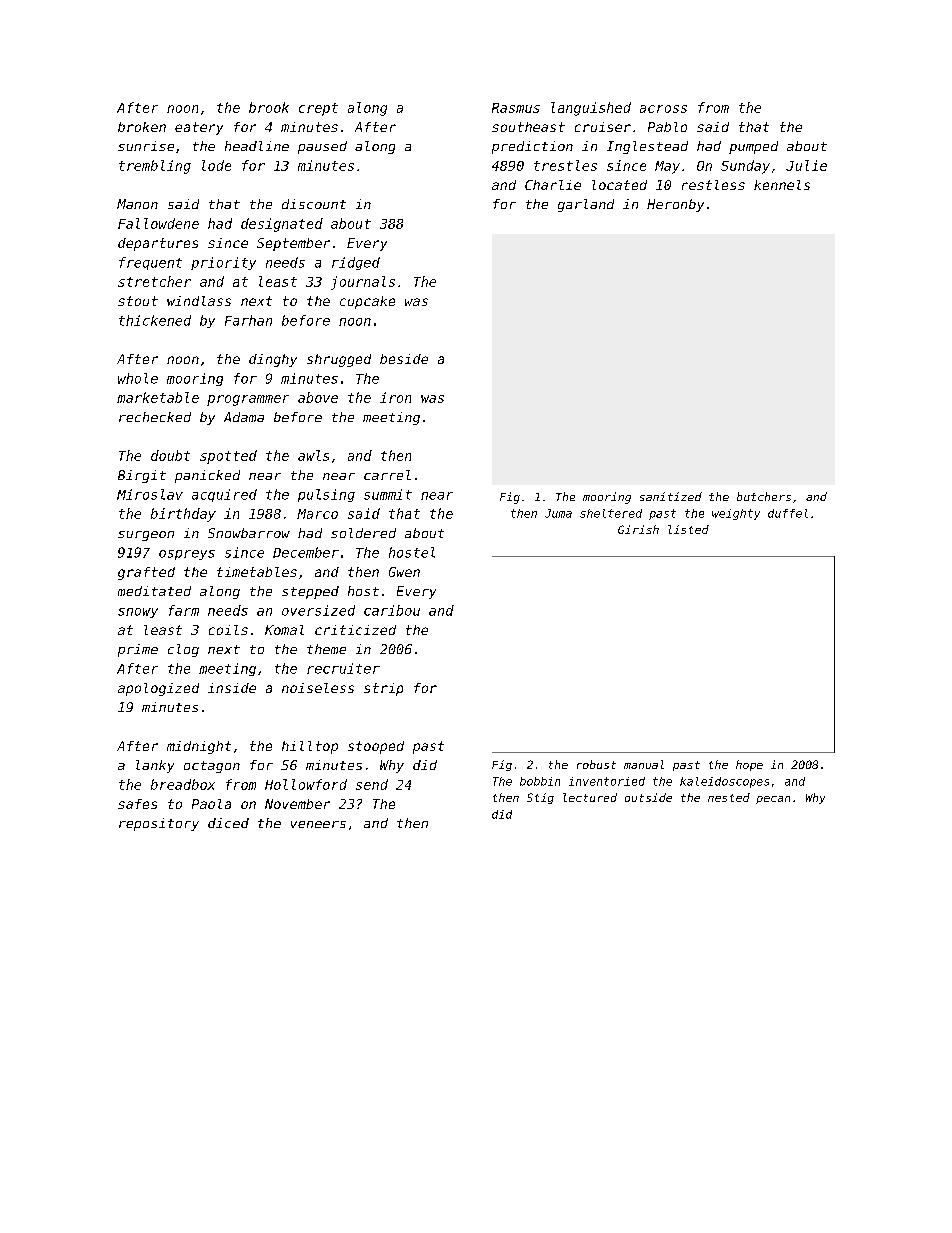  What do you see at coordinates (318, 109) in the image?
I see `crept` at bounding box center [318, 109].
